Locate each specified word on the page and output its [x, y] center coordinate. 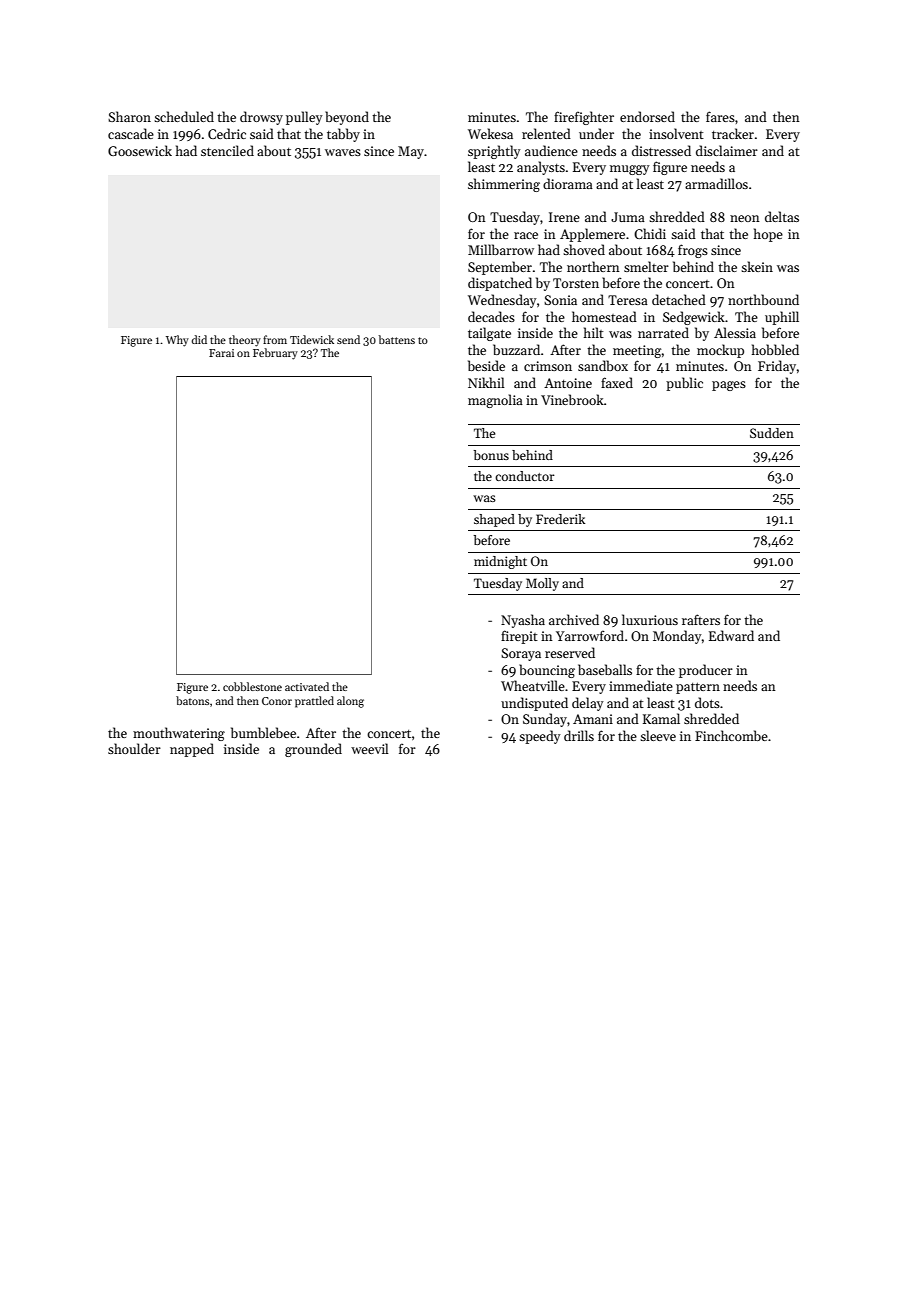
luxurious [650, 619]
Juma [628, 217]
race [526, 235]
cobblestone [252, 686]
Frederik [560, 519]
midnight [500, 562]
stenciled [227, 150]
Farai [221, 353]
